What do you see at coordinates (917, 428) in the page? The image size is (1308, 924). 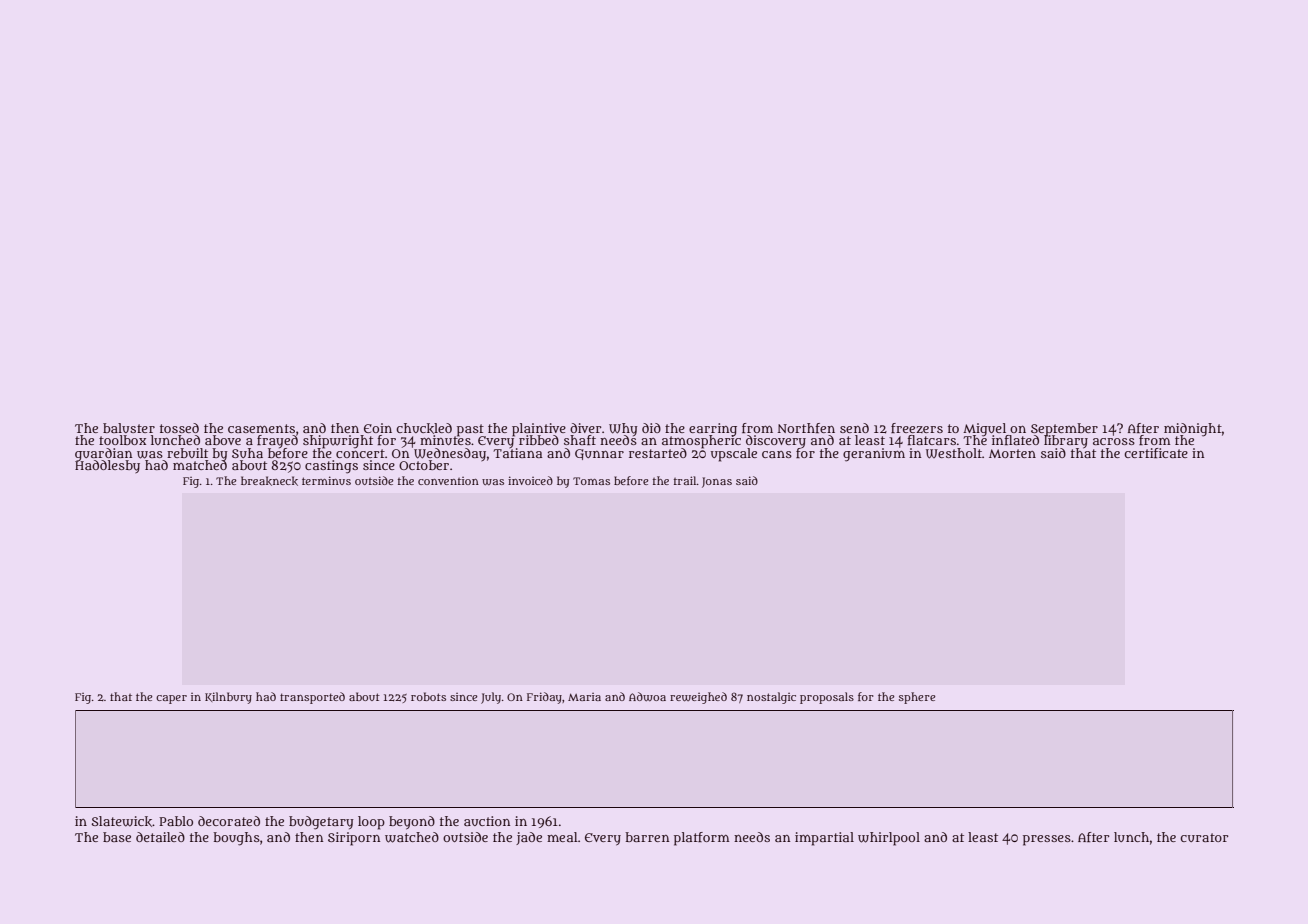 I see `freezers` at bounding box center [917, 428].
